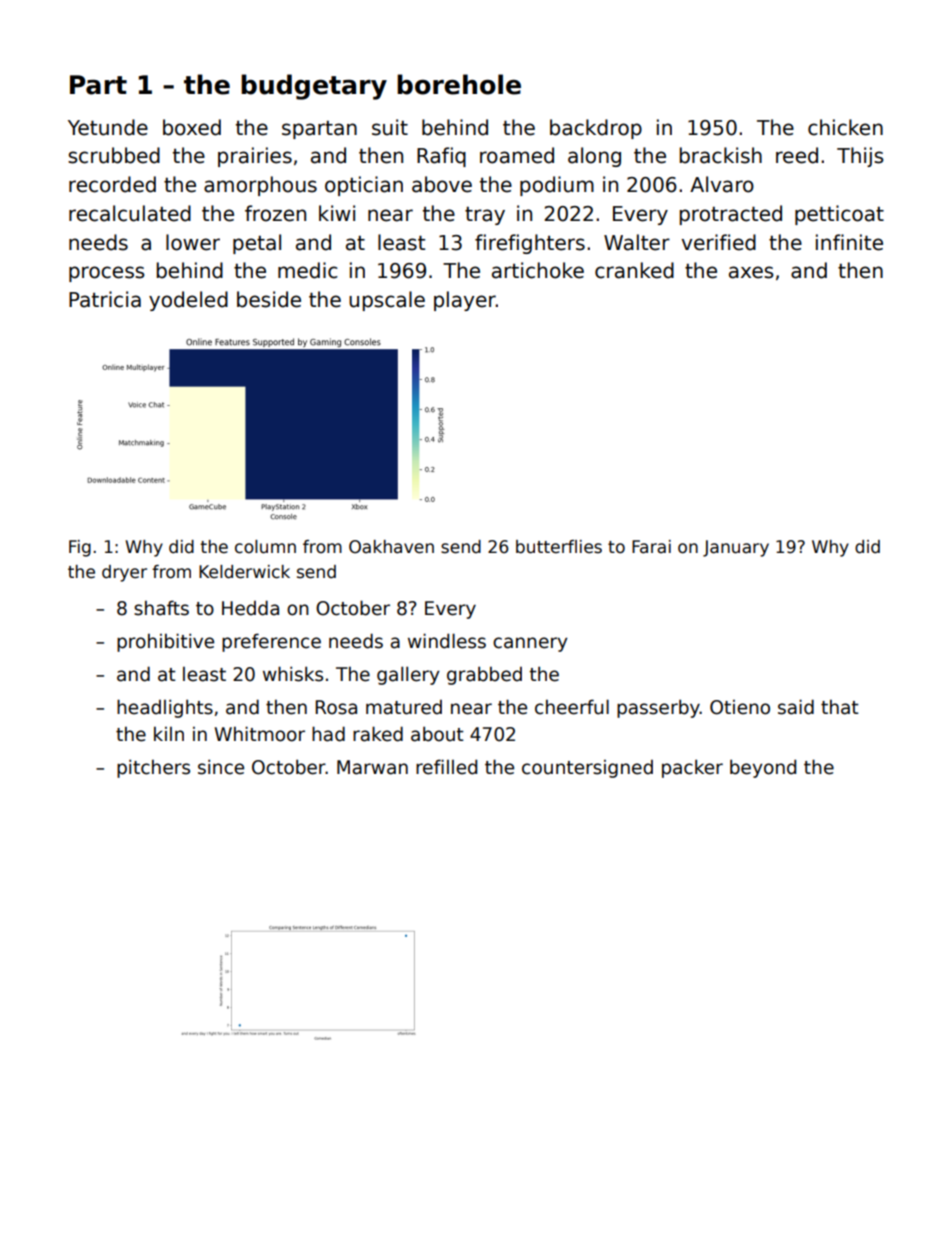  I want to click on butterflies, so click(559, 547).
